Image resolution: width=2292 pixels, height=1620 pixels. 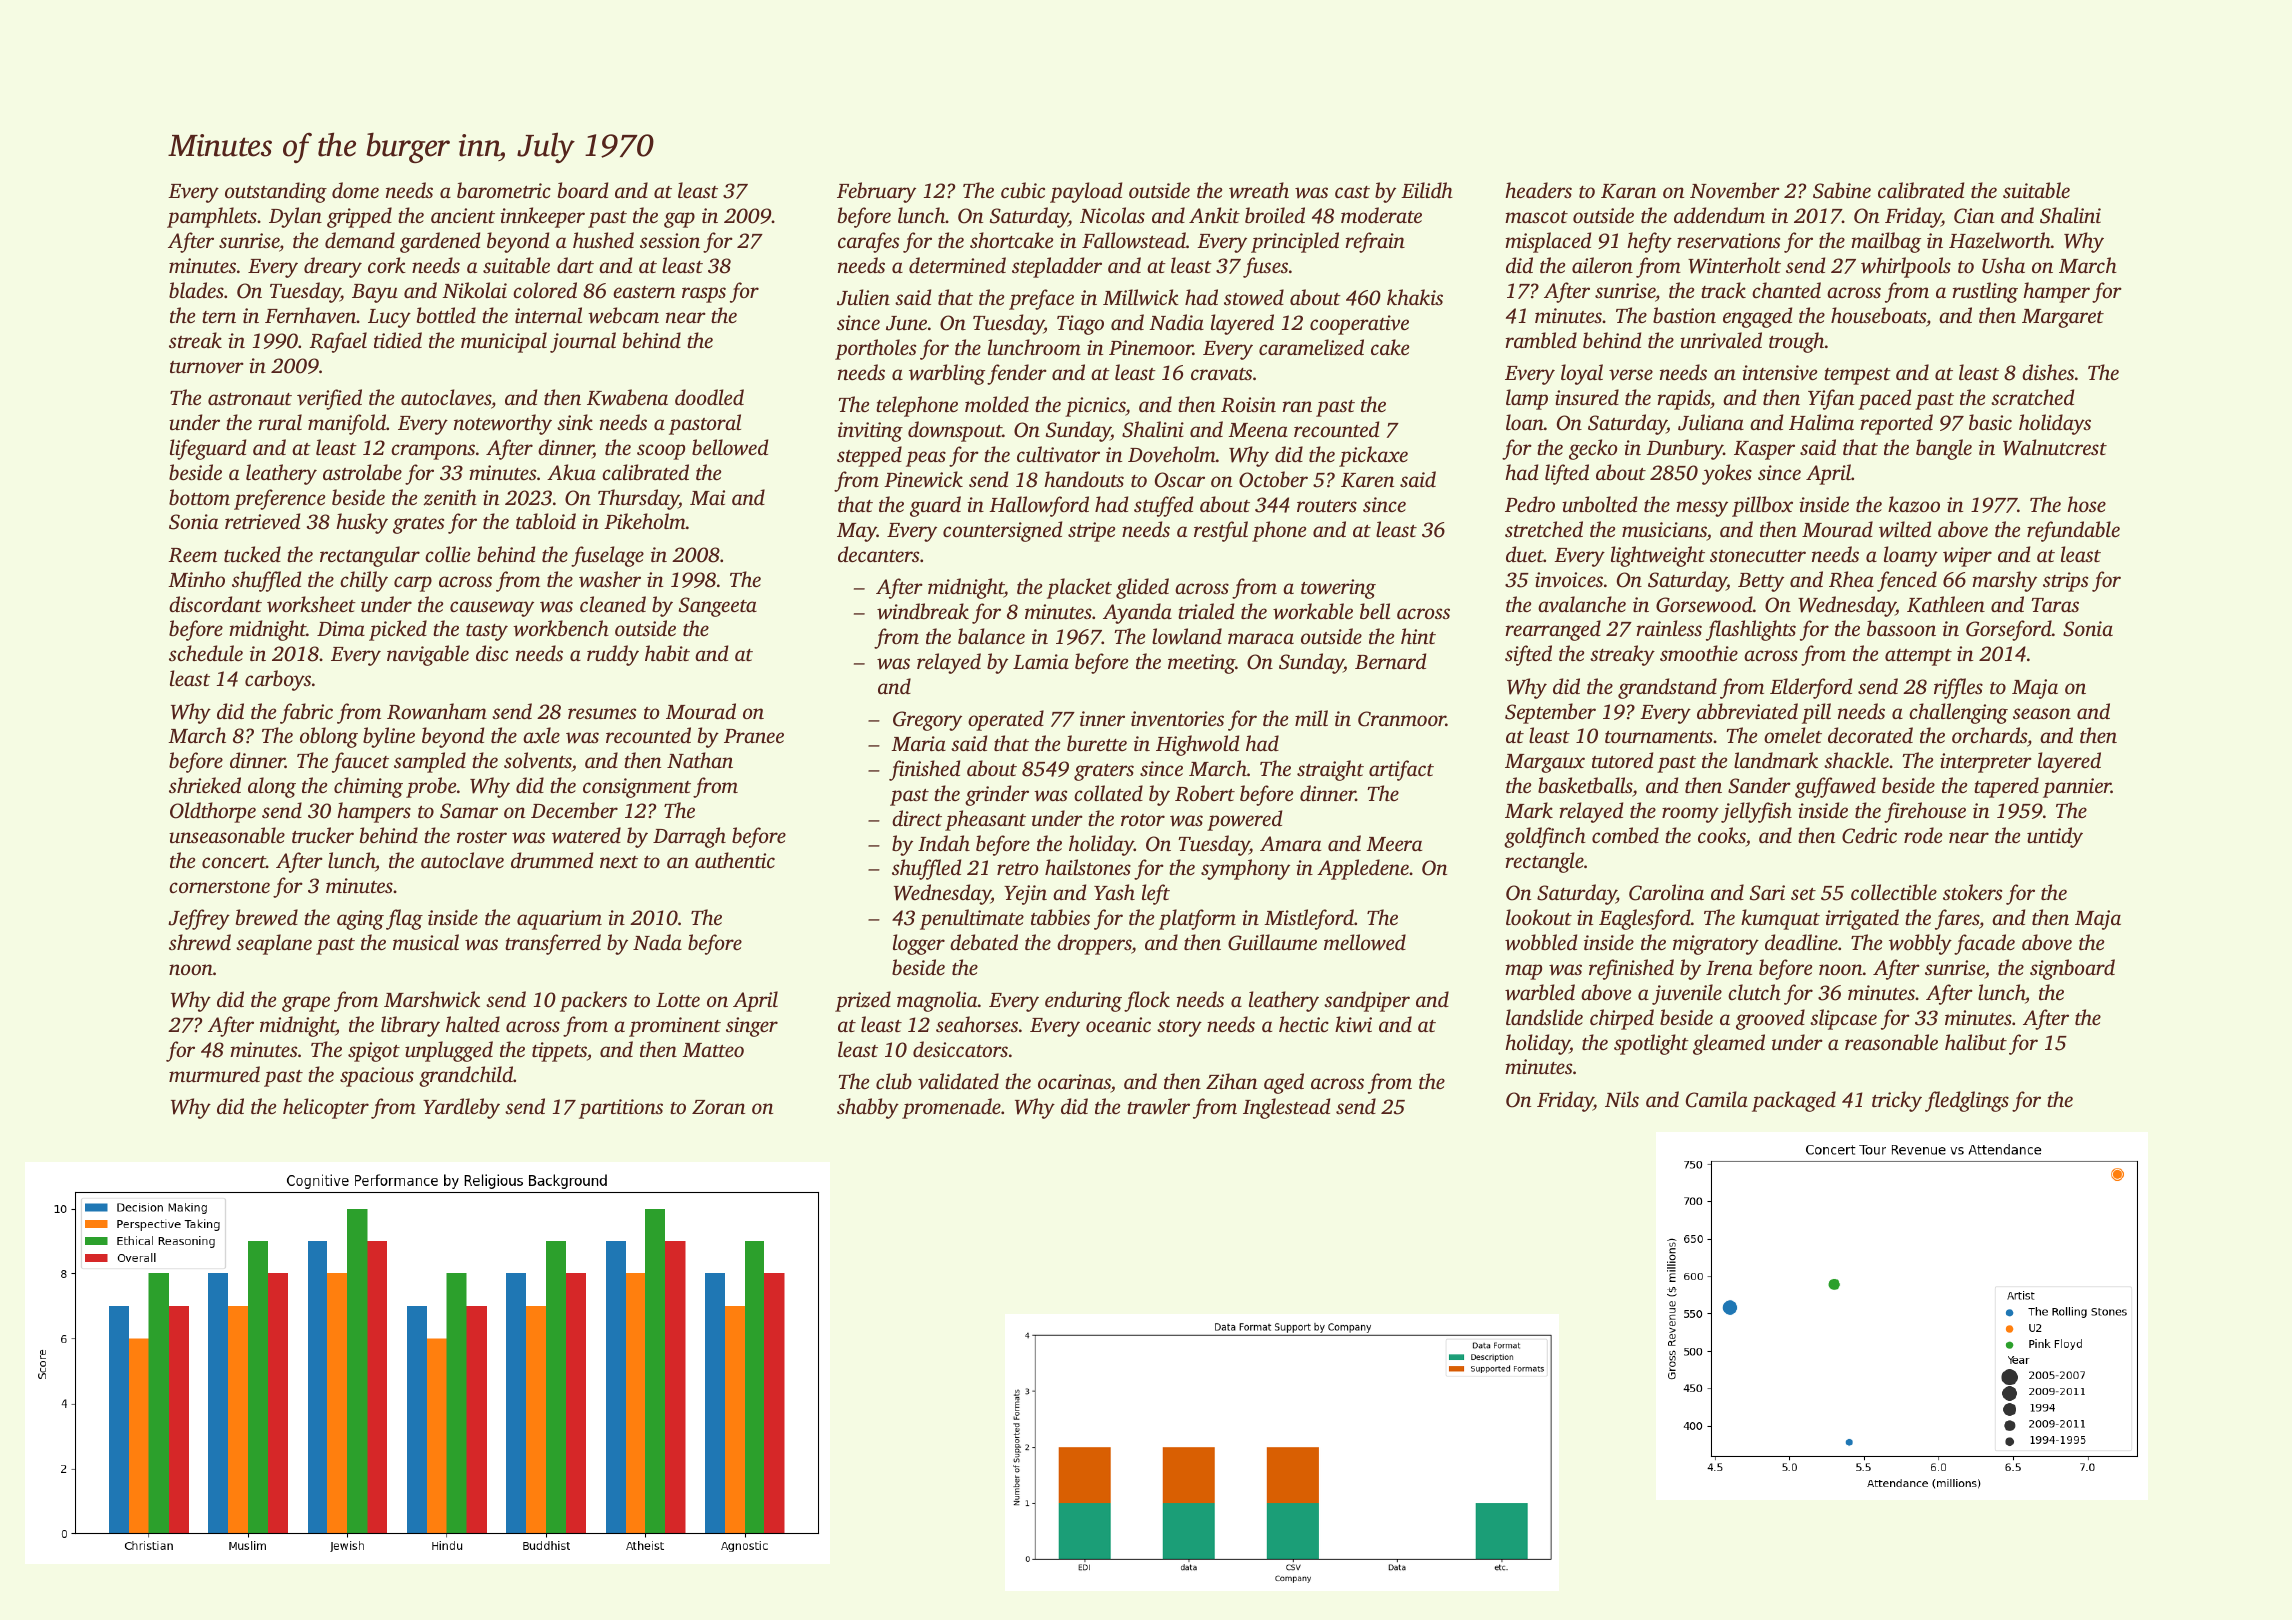 What do you see at coordinates (212, 217) in the image?
I see `pamphlets` at bounding box center [212, 217].
